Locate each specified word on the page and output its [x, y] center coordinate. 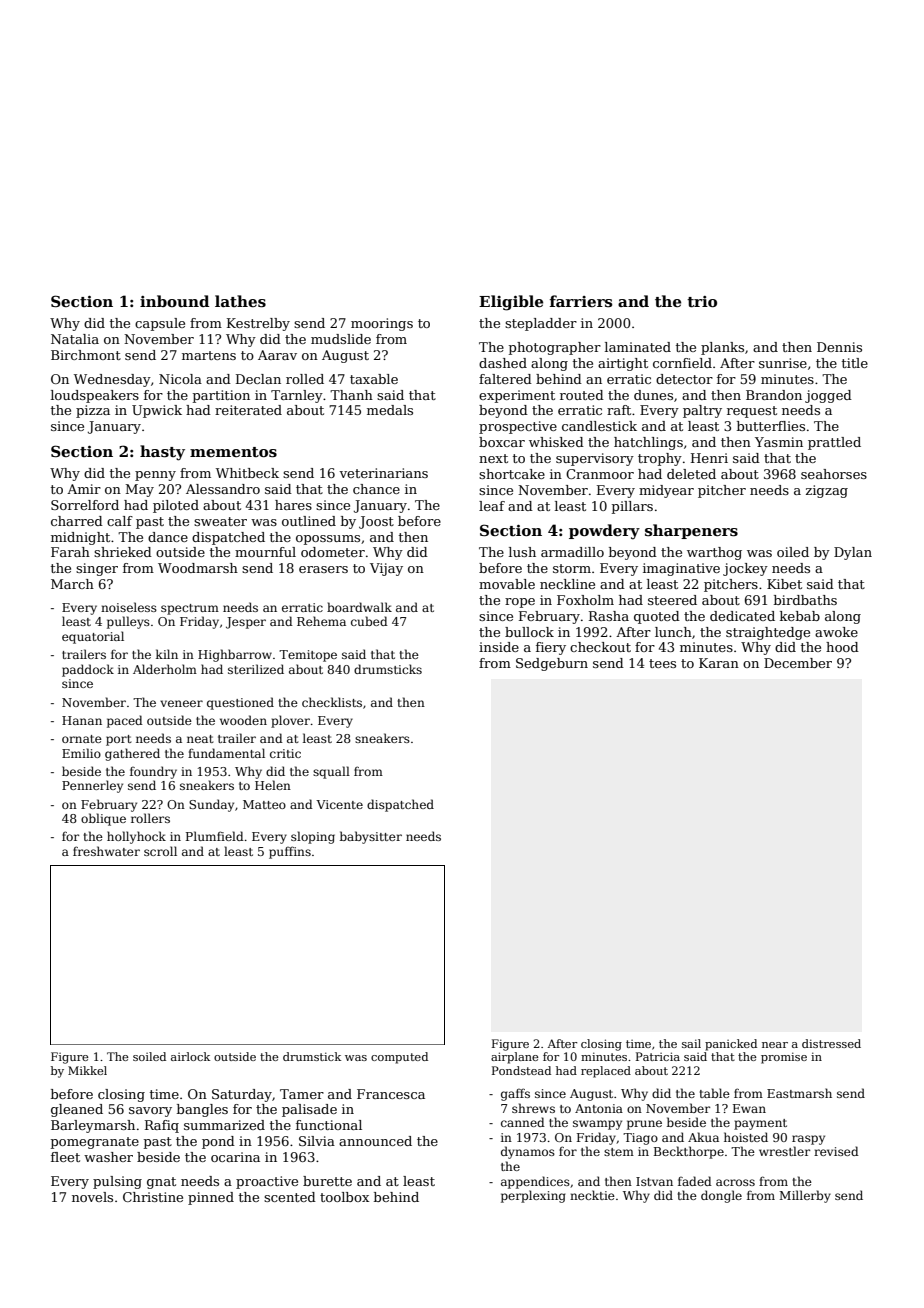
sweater [220, 521]
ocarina [235, 1157]
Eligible [511, 303]
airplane [515, 1058]
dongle [721, 1196]
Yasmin [779, 442]
